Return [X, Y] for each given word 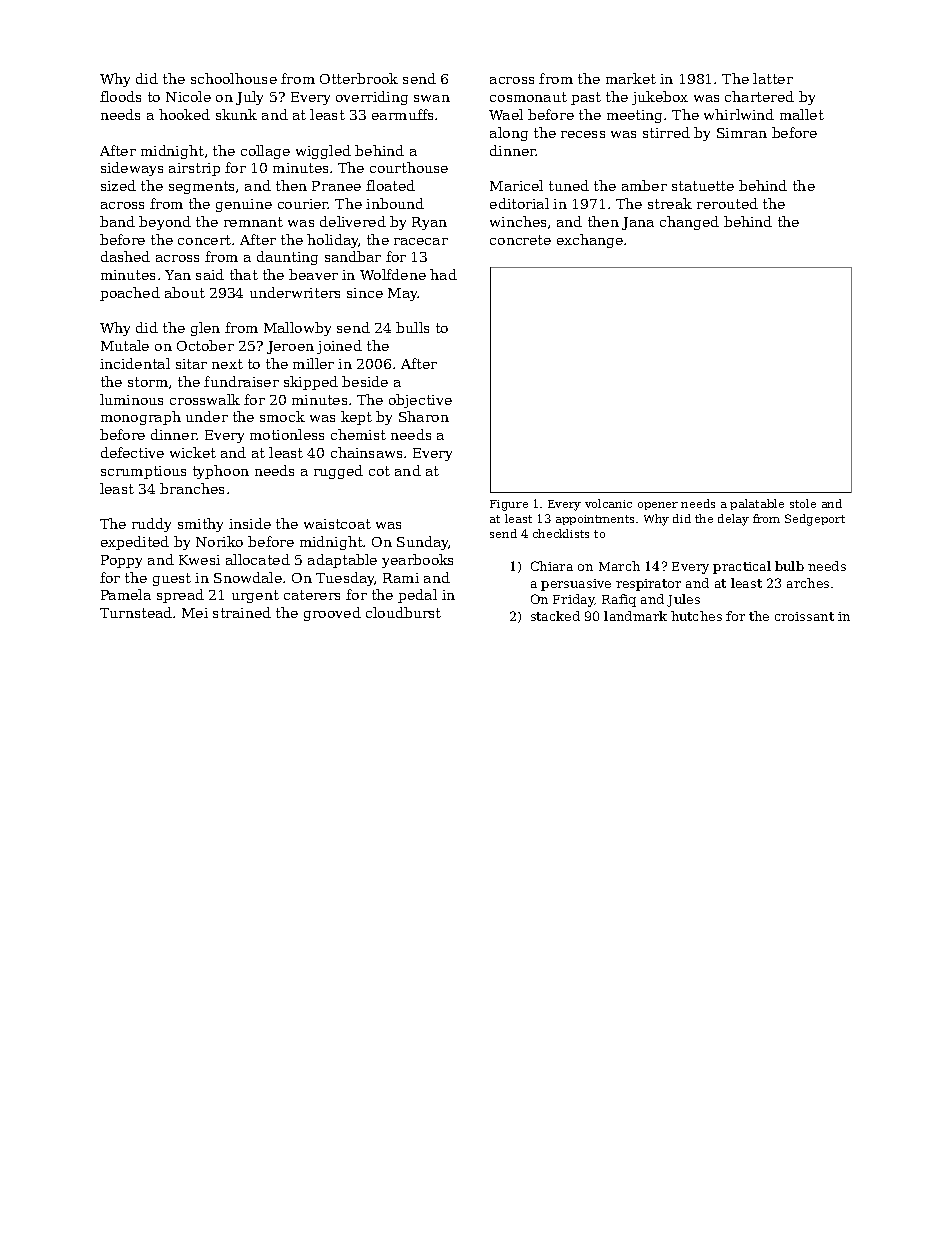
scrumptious [143, 472]
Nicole [188, 96]
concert [204, 240]
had [443, 274]
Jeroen [290, 347]
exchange [590, 241]
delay [733, 520]
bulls [412, 327]
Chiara [552, 566]
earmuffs [402, 114]
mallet [802, 114]
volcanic [608, 503]
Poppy [121, 561]
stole [803, 503]
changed [689, 223]
